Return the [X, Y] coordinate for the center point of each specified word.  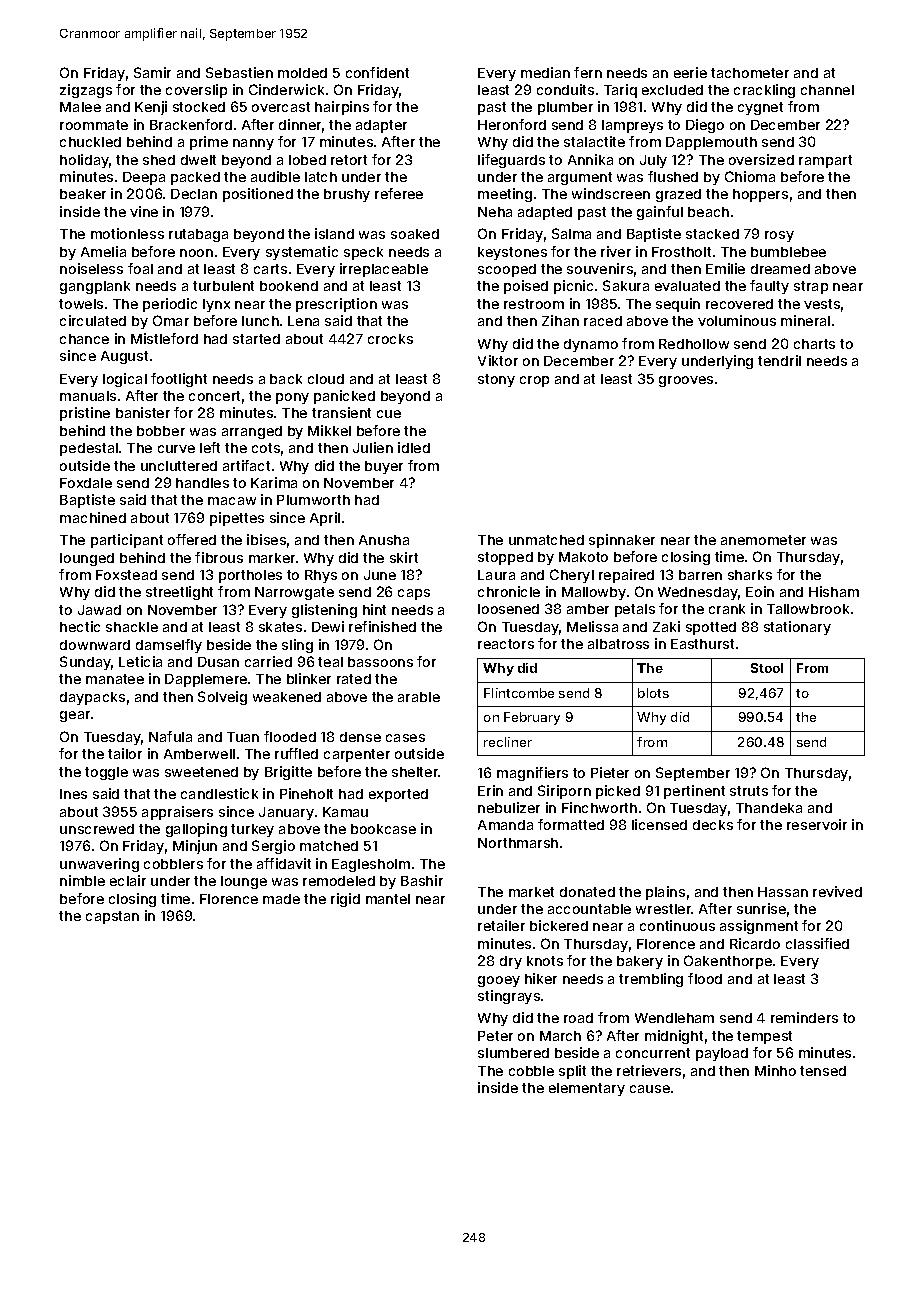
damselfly [169, 646]
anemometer [763, 540]
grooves [686, 381]
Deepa [144, 178]
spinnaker [622, 541]
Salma [571, 233]
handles [202, 483]
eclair [128, 880]
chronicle [509, 591]
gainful [660, 213]
